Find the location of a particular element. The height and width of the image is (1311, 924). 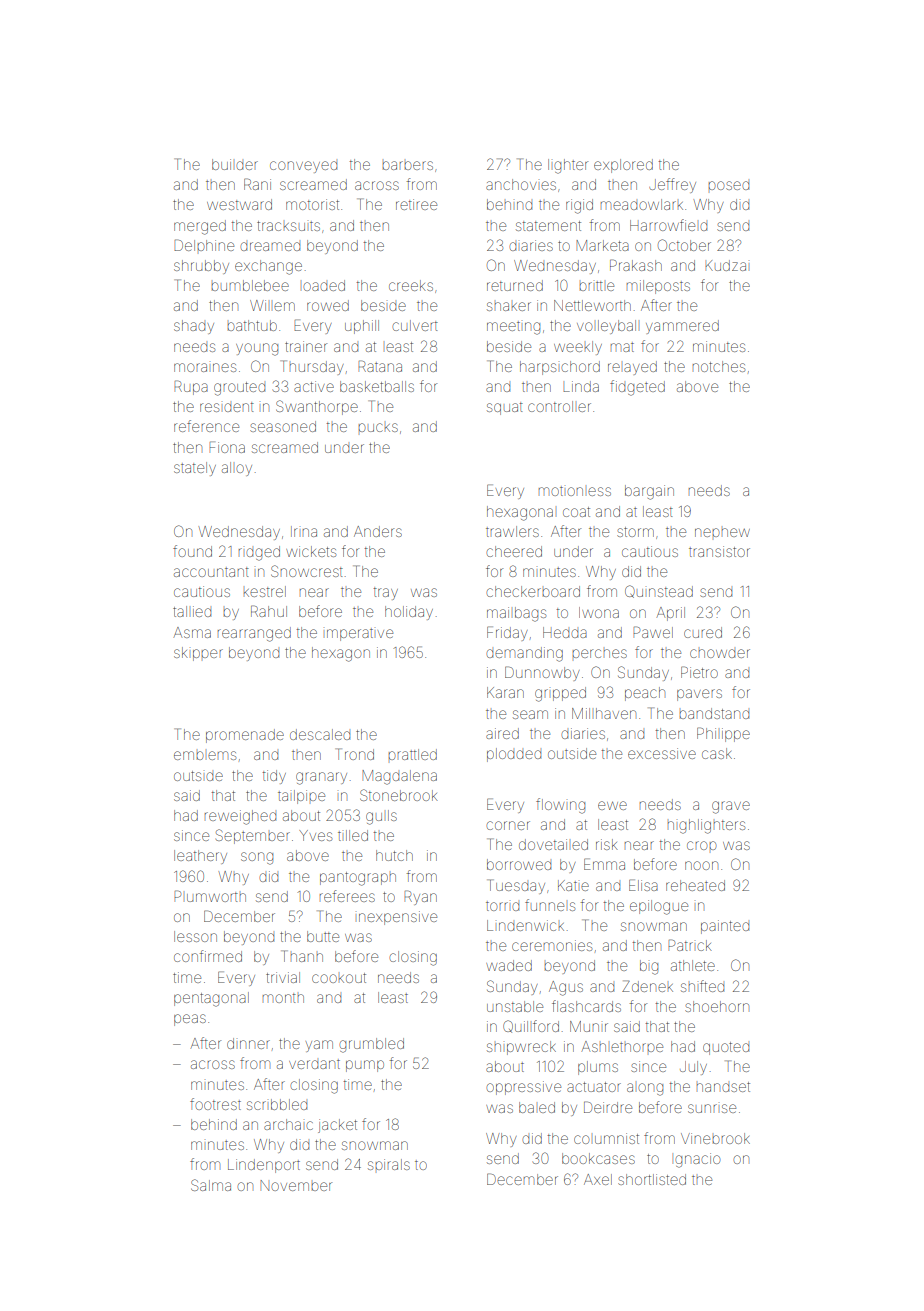

torrid is located at coordinates (502, 906).
